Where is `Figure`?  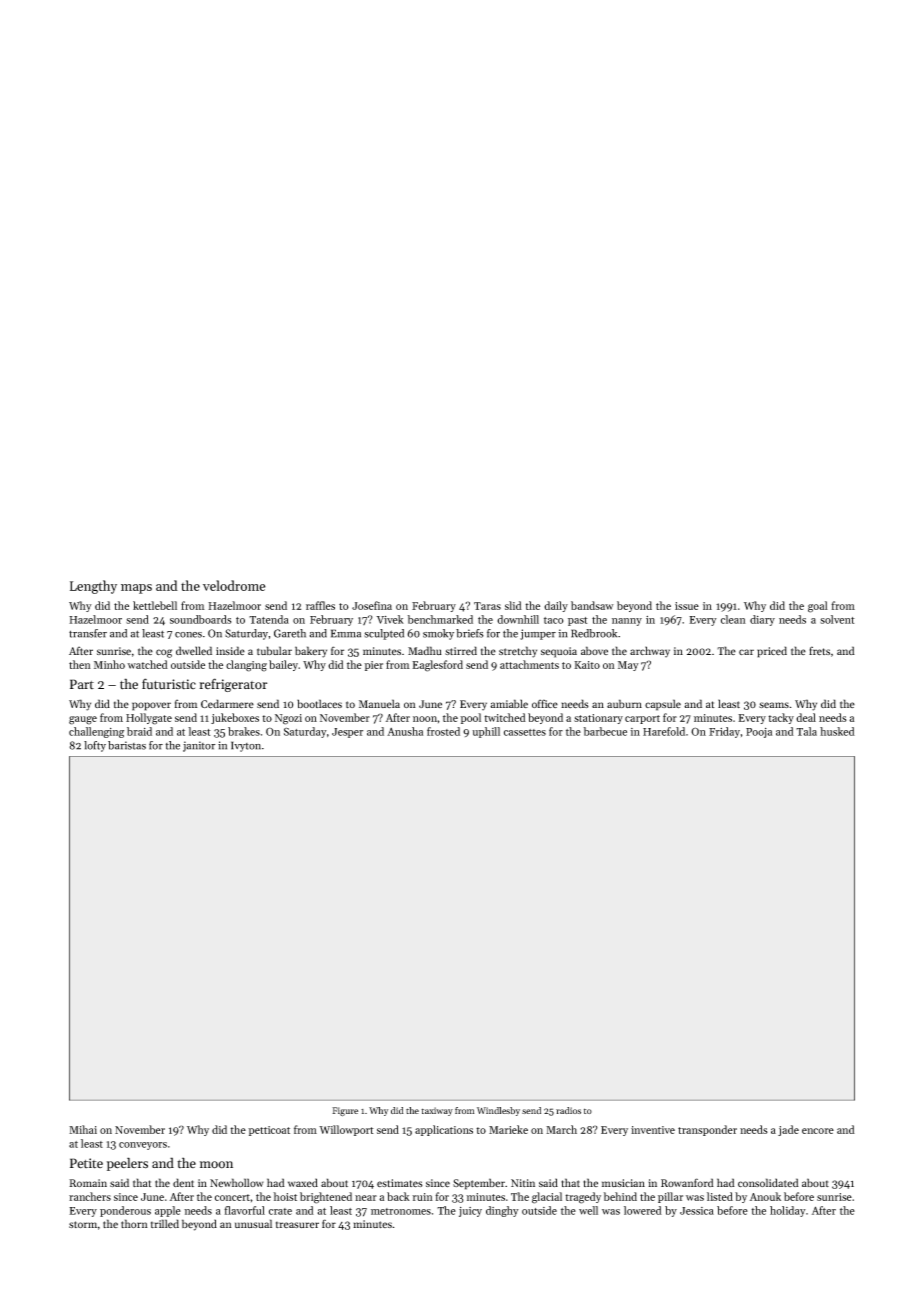 Figure is located at coordinates (345, 1112).
